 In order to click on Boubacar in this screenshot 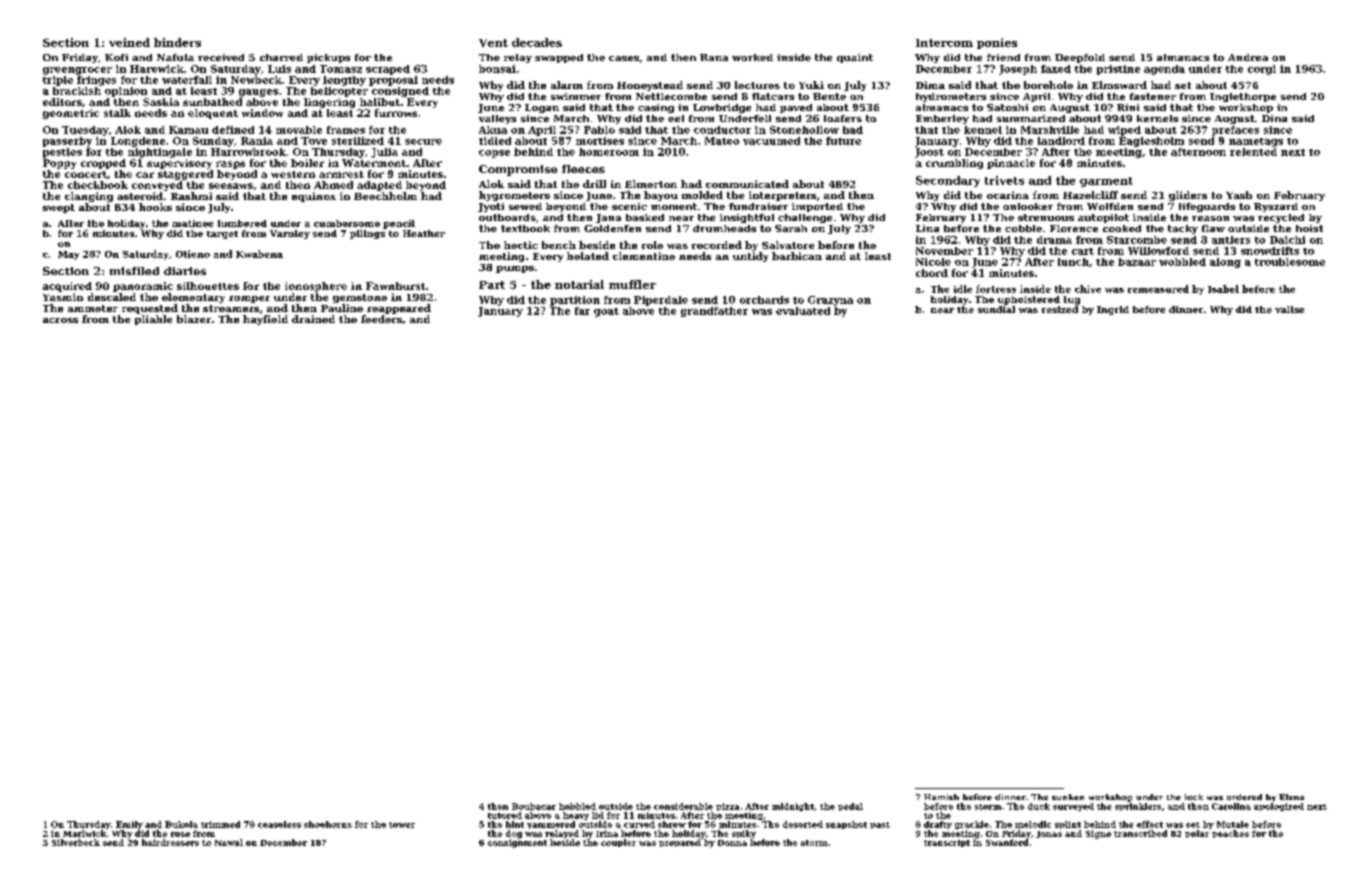, I will do `click(534, 806)`.
